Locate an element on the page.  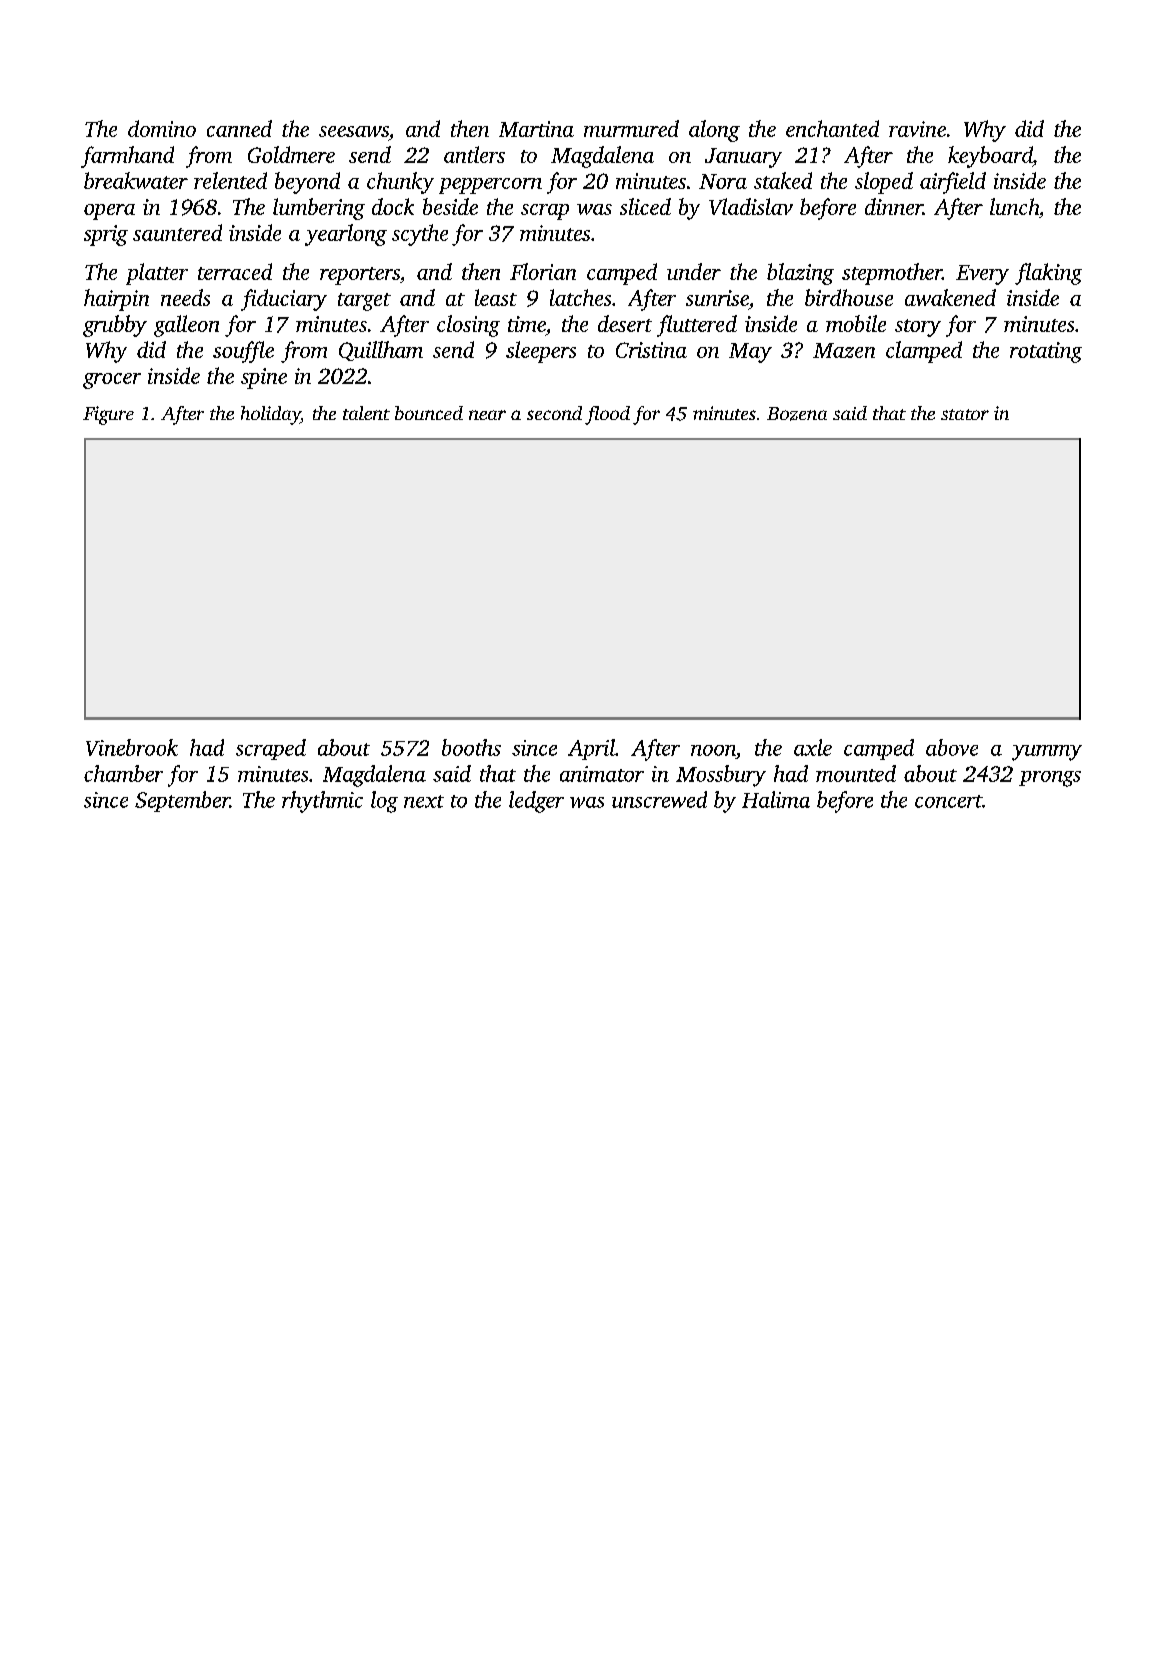
staked is located at coordinates (783, 180).
